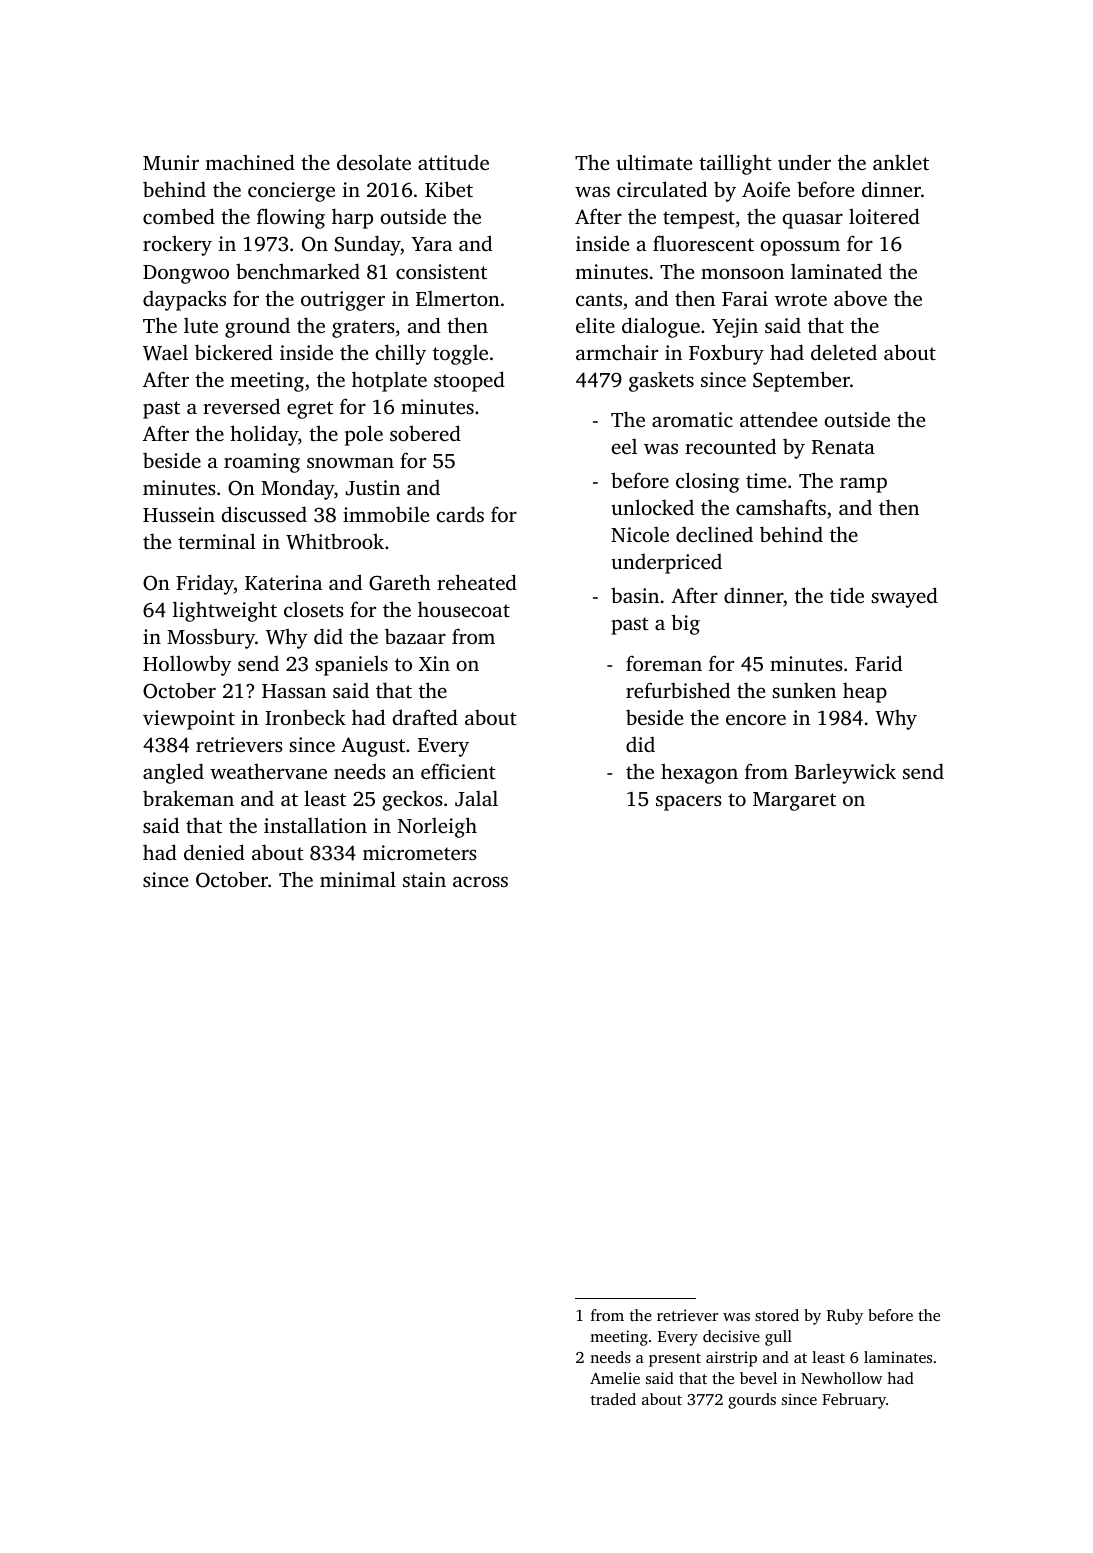  Describe the element at coordinates (615, 1378) in the screenshot. I see `Amelie` at that location.
